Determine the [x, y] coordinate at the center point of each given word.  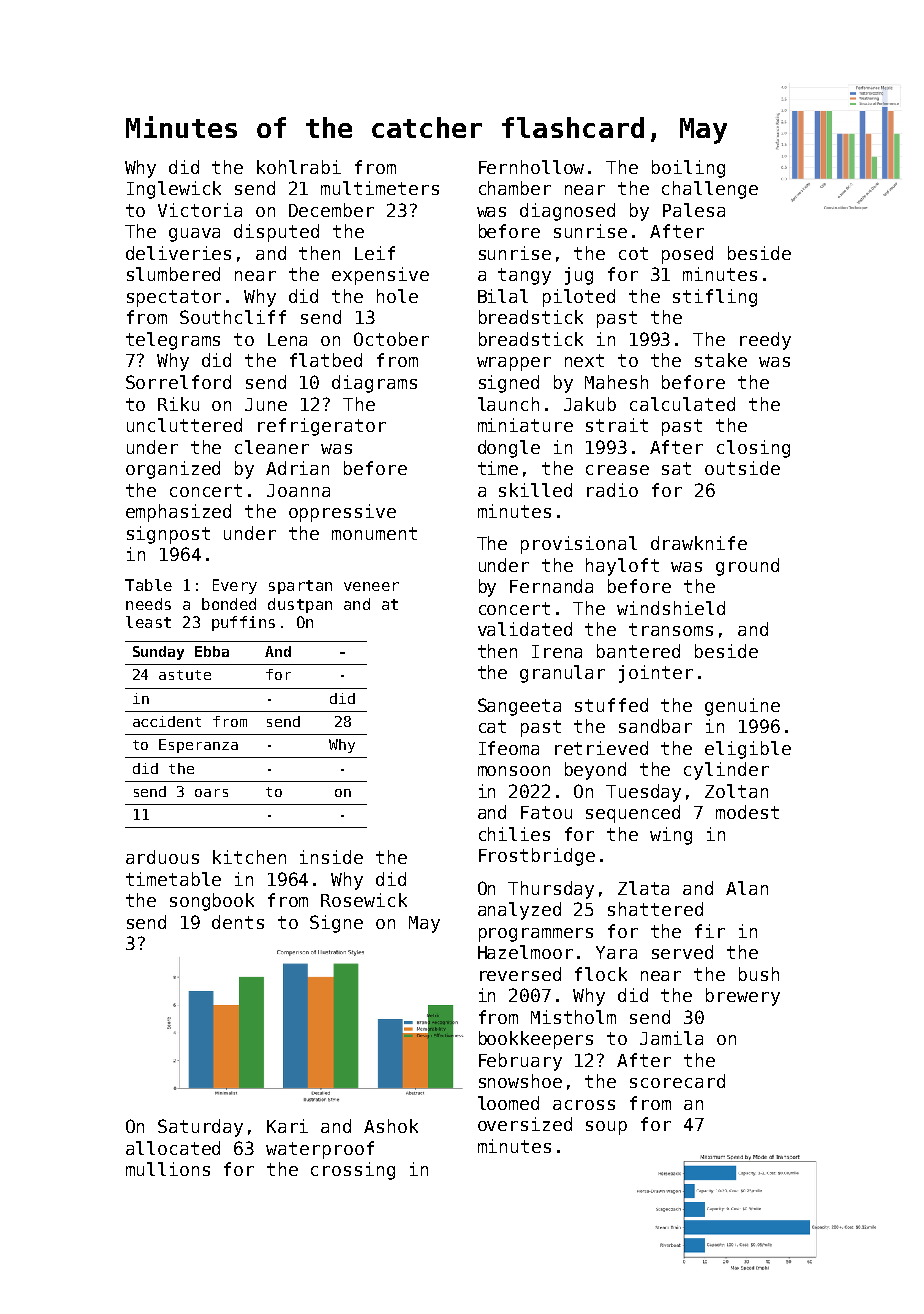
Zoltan [736, 791]
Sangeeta [519, 707]
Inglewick [174, 190]
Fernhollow [531, 167]
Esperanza [198, 746]
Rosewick [364, 900]
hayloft [622, 567]
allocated [173, 1148]
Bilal [503, 296]
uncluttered [184, 425]
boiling [688, 169]
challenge [710, 190]
